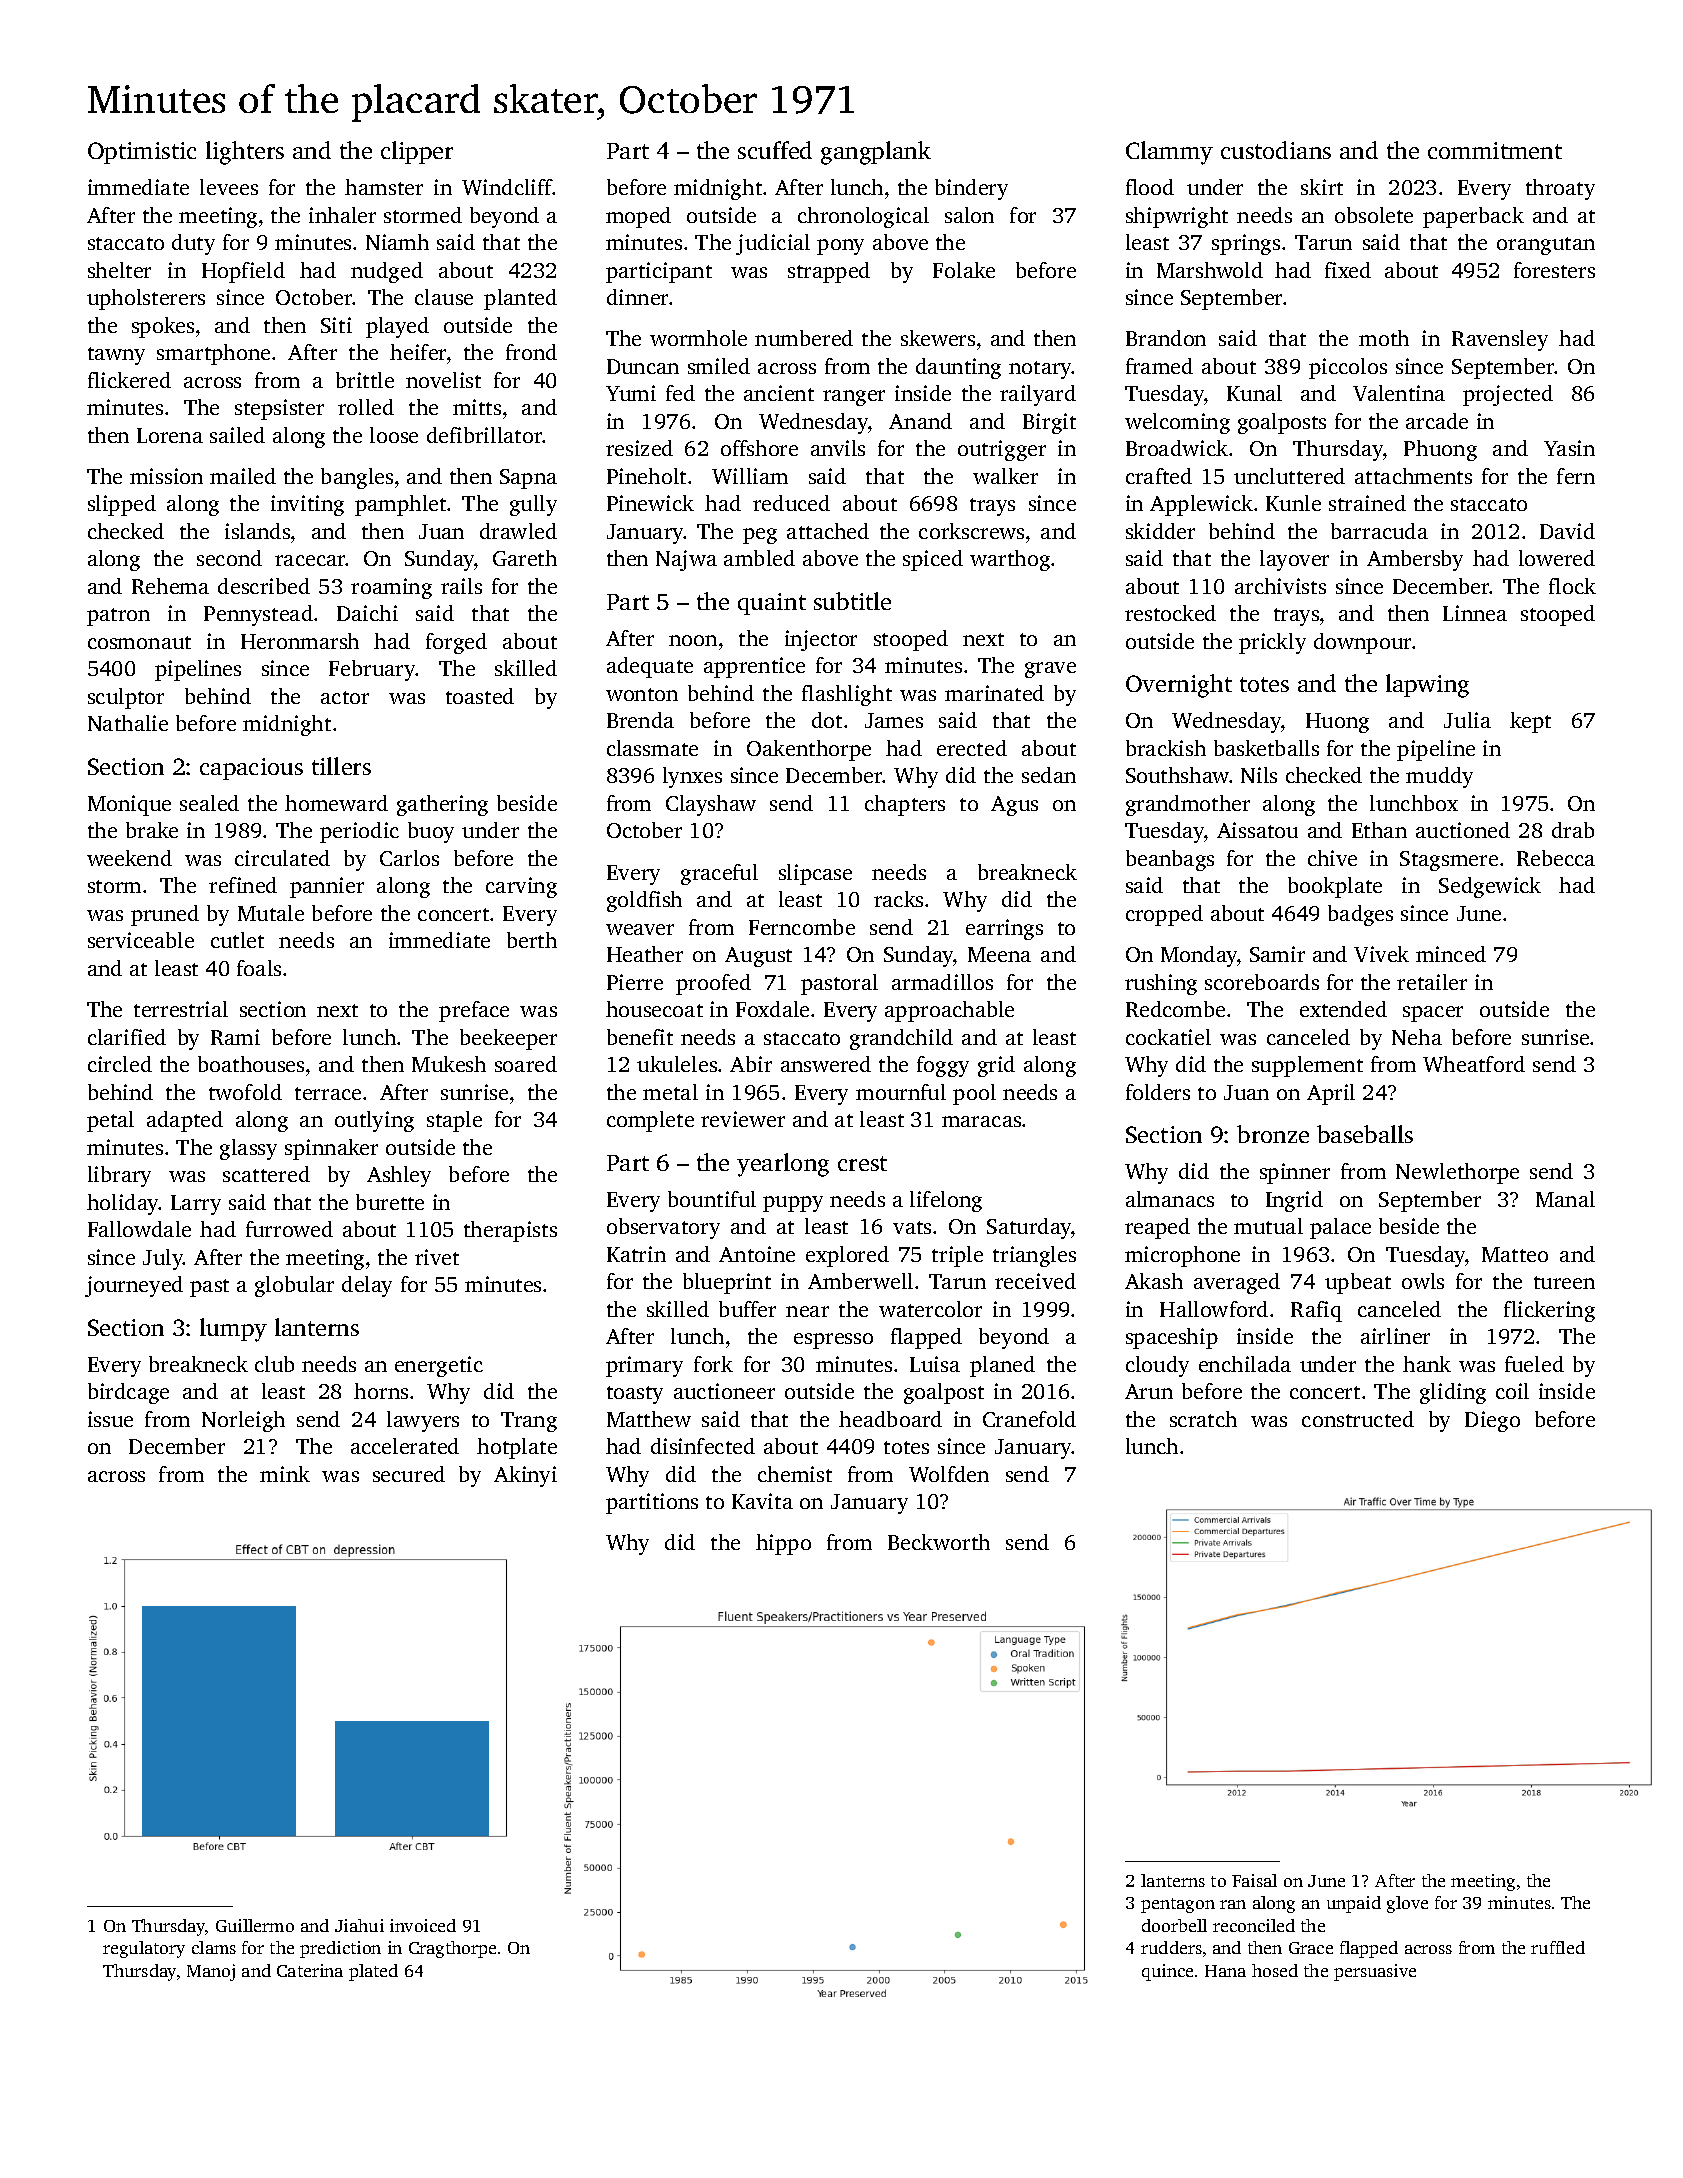  I want to click on Carlos, so click(409, 858).
